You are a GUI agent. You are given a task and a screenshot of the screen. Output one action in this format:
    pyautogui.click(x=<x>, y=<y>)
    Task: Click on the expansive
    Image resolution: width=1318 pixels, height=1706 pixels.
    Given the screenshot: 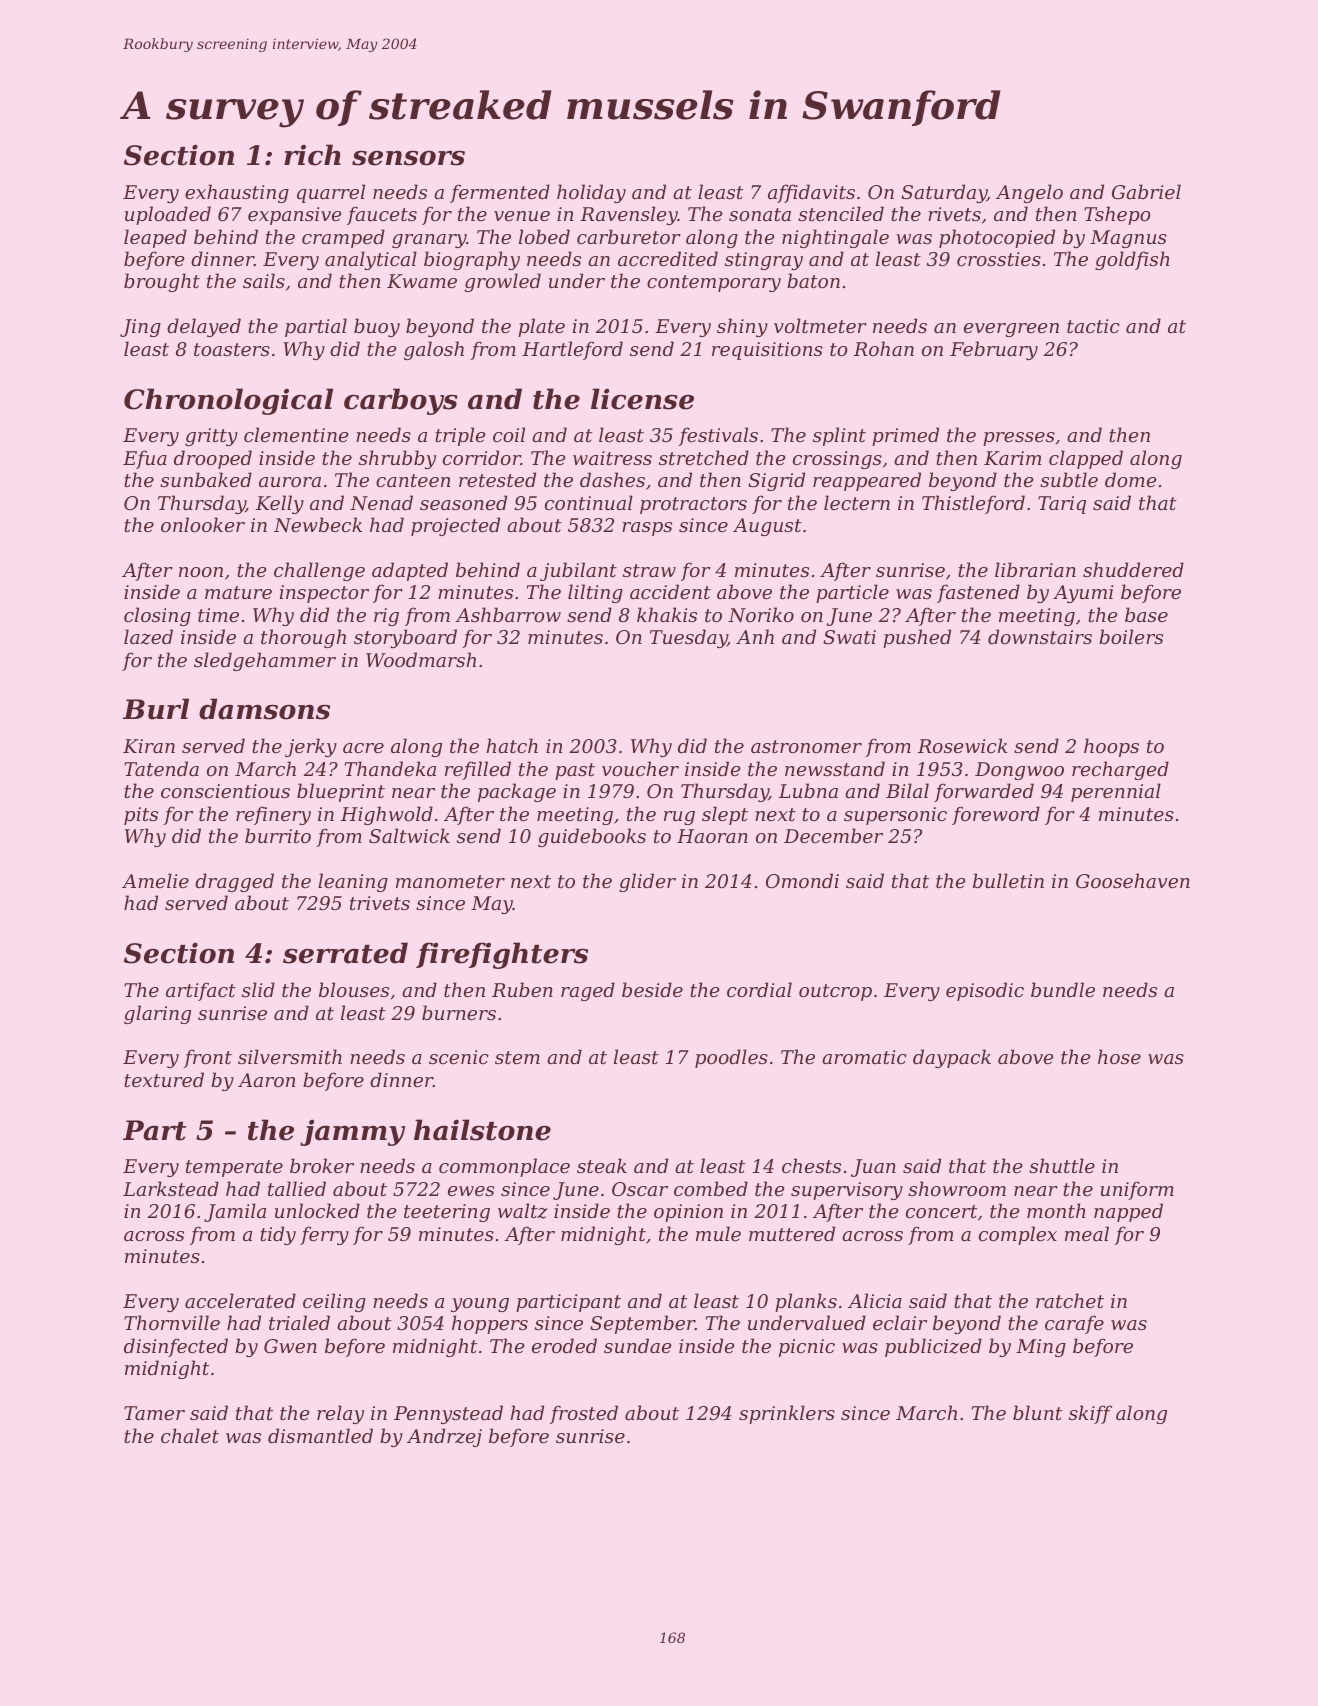 What is the action you would take?
    pyautogui.click(x=295, y=216)
